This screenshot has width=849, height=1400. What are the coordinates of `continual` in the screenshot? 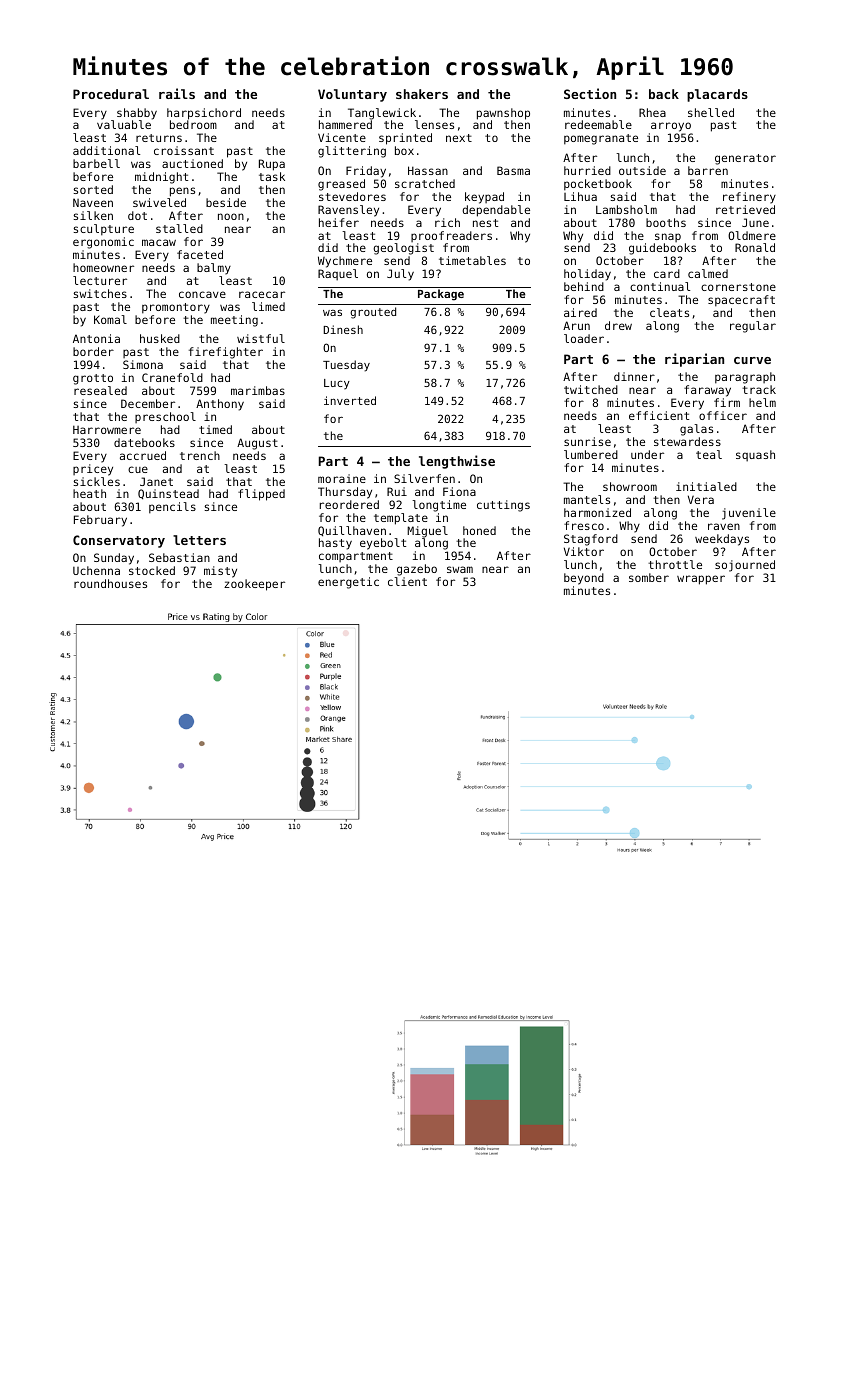 It's located at (660, 286).
